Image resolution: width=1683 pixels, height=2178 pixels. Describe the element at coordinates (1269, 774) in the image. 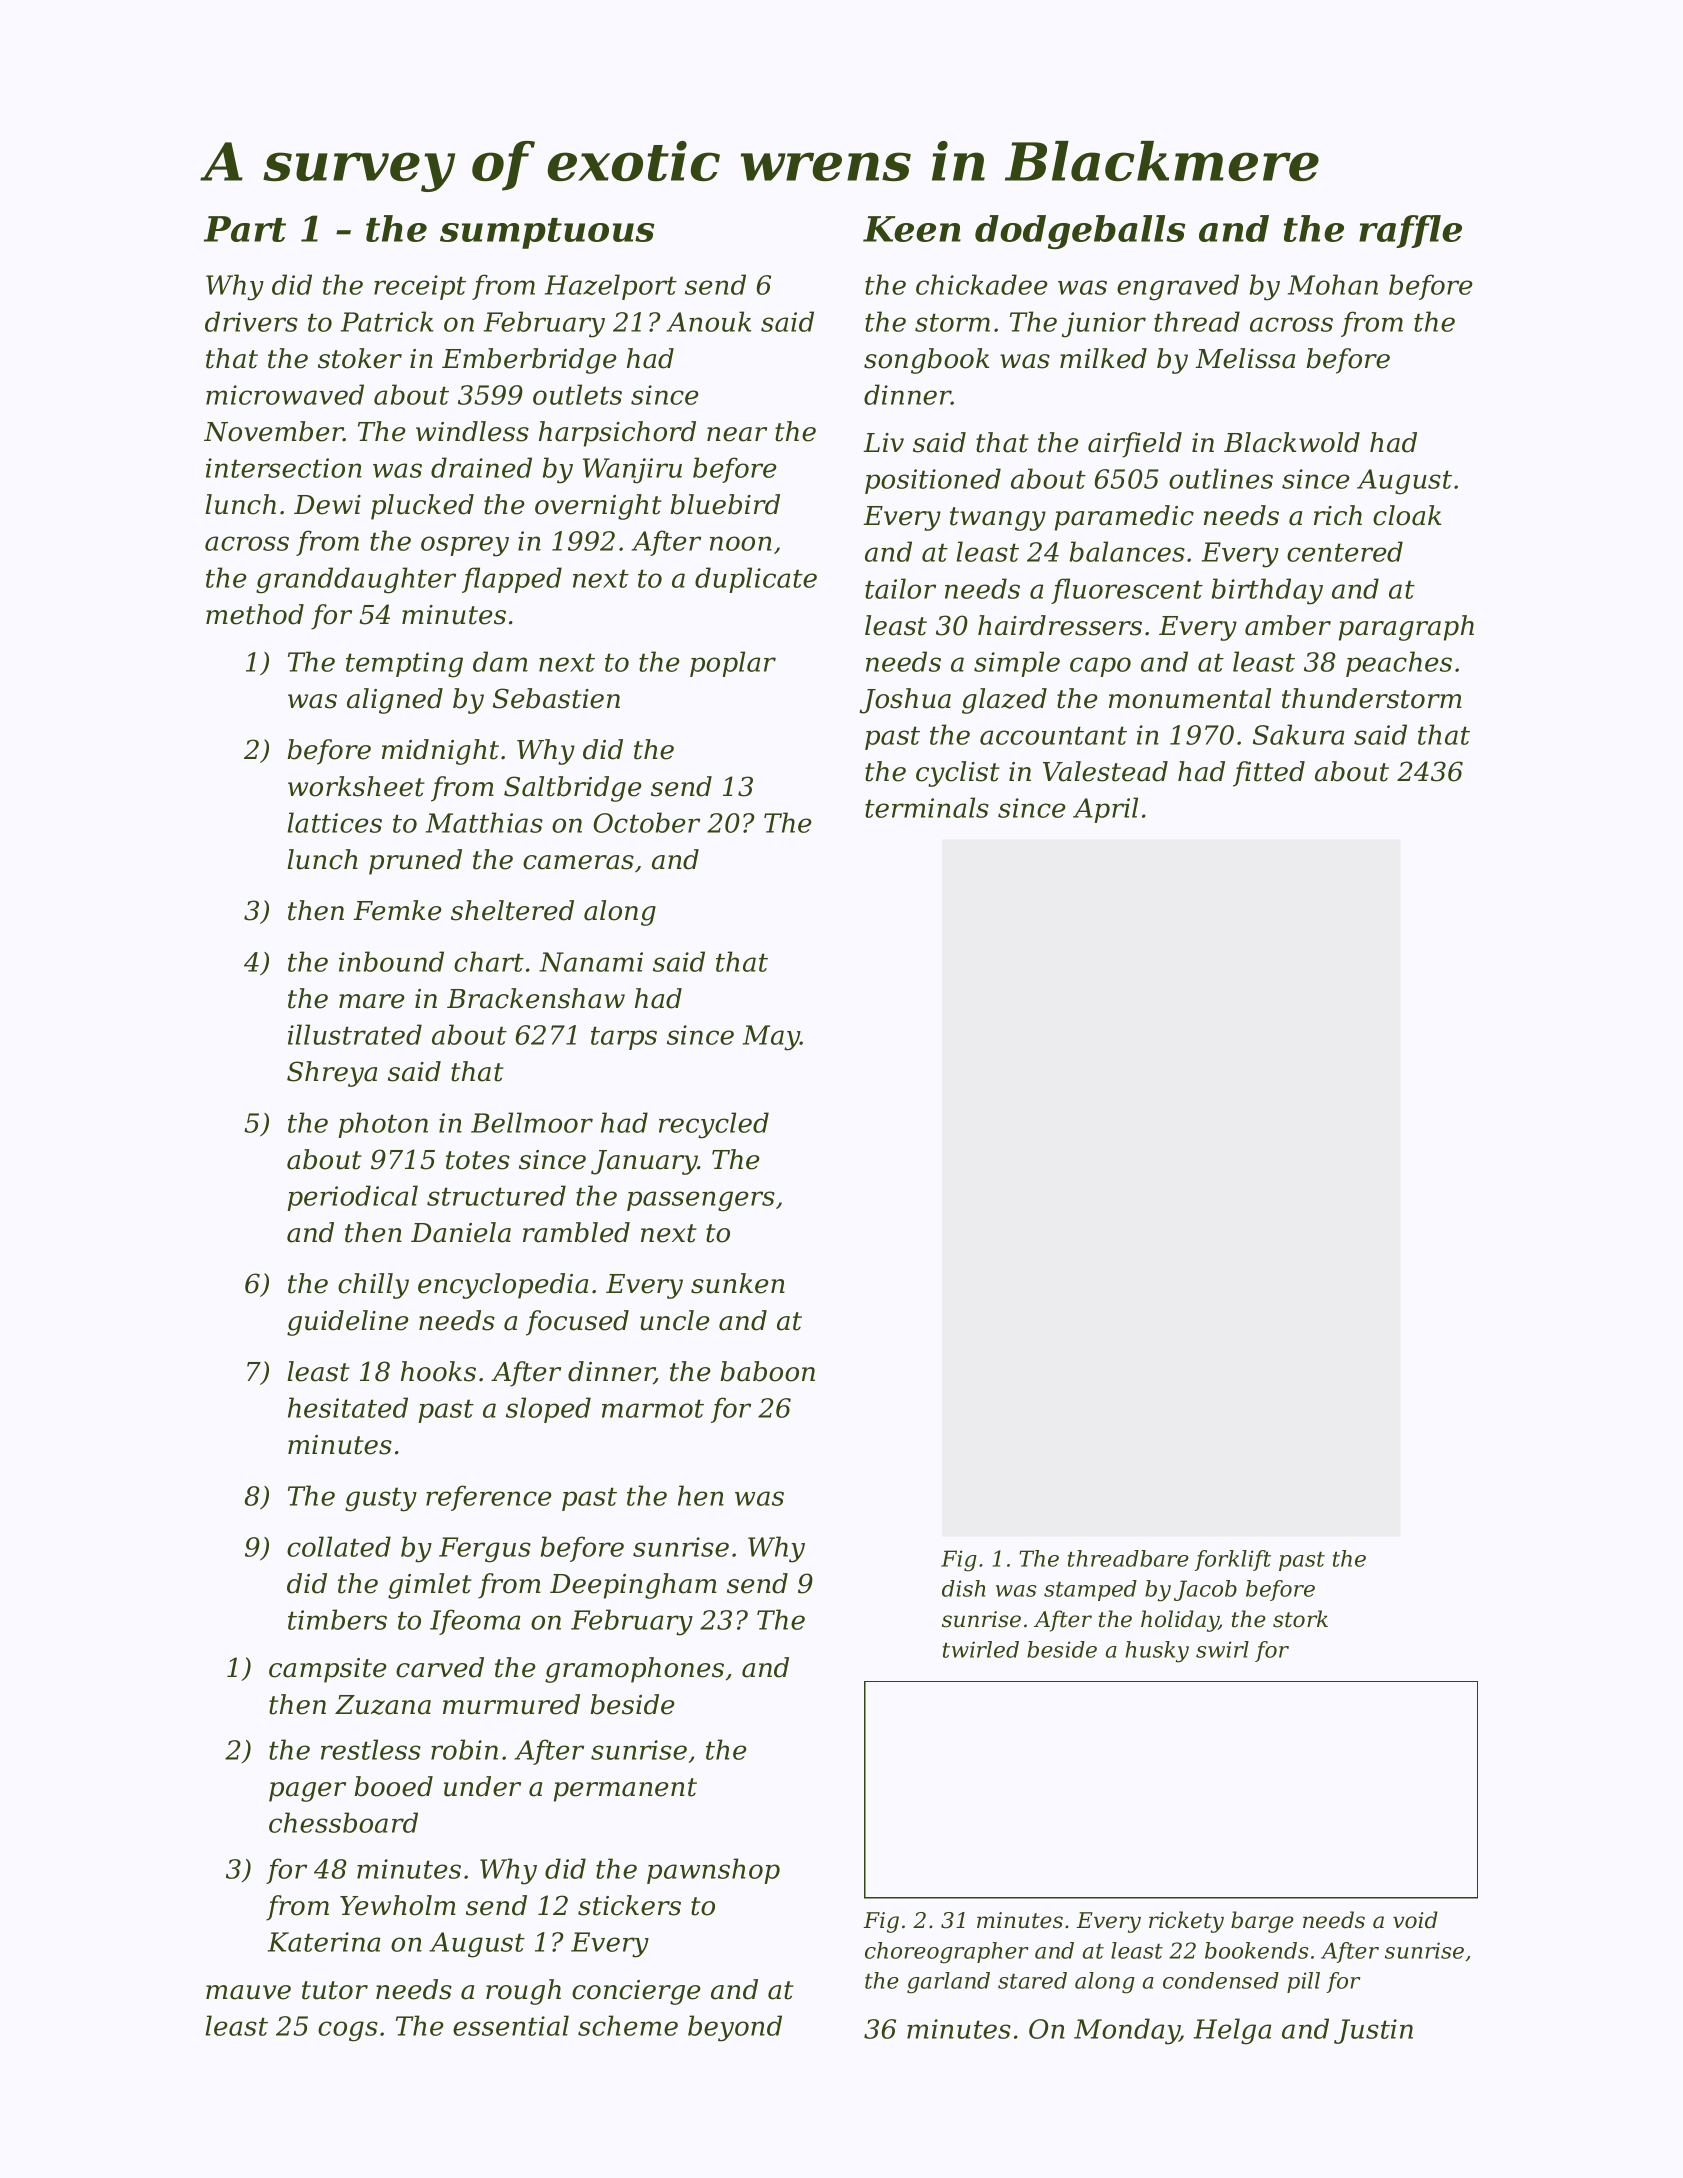

I see `fitted` at that location.
